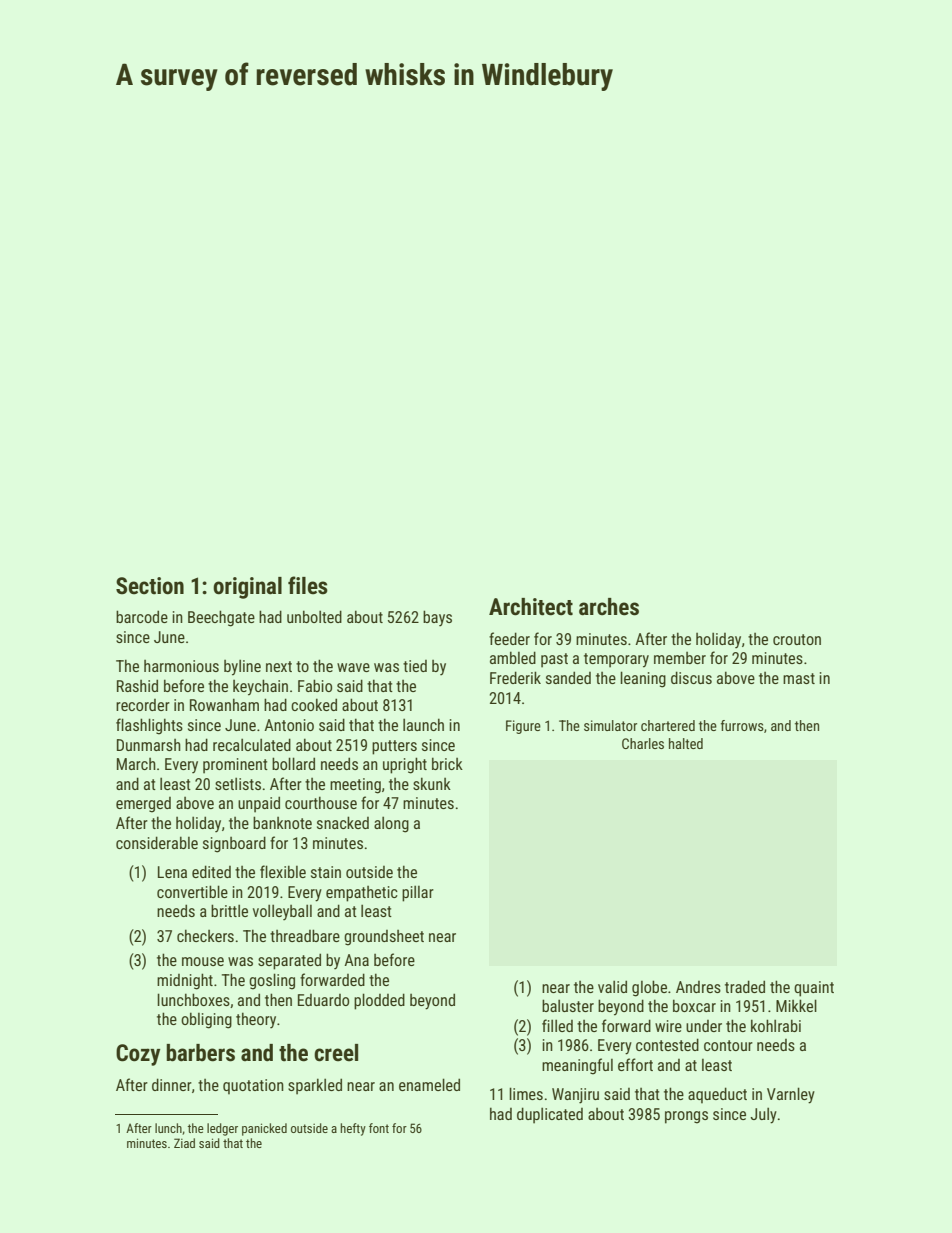  I want to click on arches, so click(609, 607).
